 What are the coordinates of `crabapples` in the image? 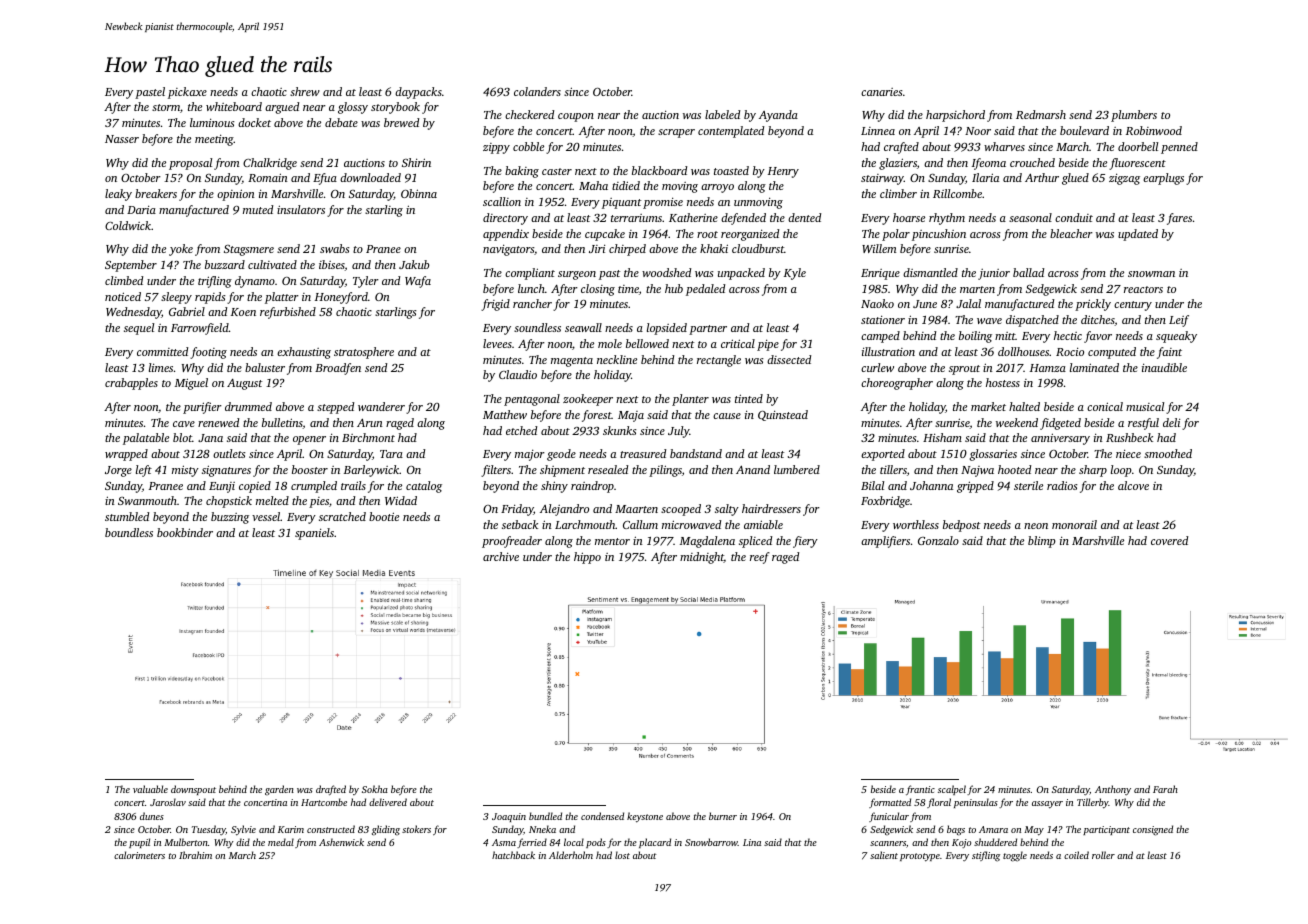 It's located at (131, 384).
